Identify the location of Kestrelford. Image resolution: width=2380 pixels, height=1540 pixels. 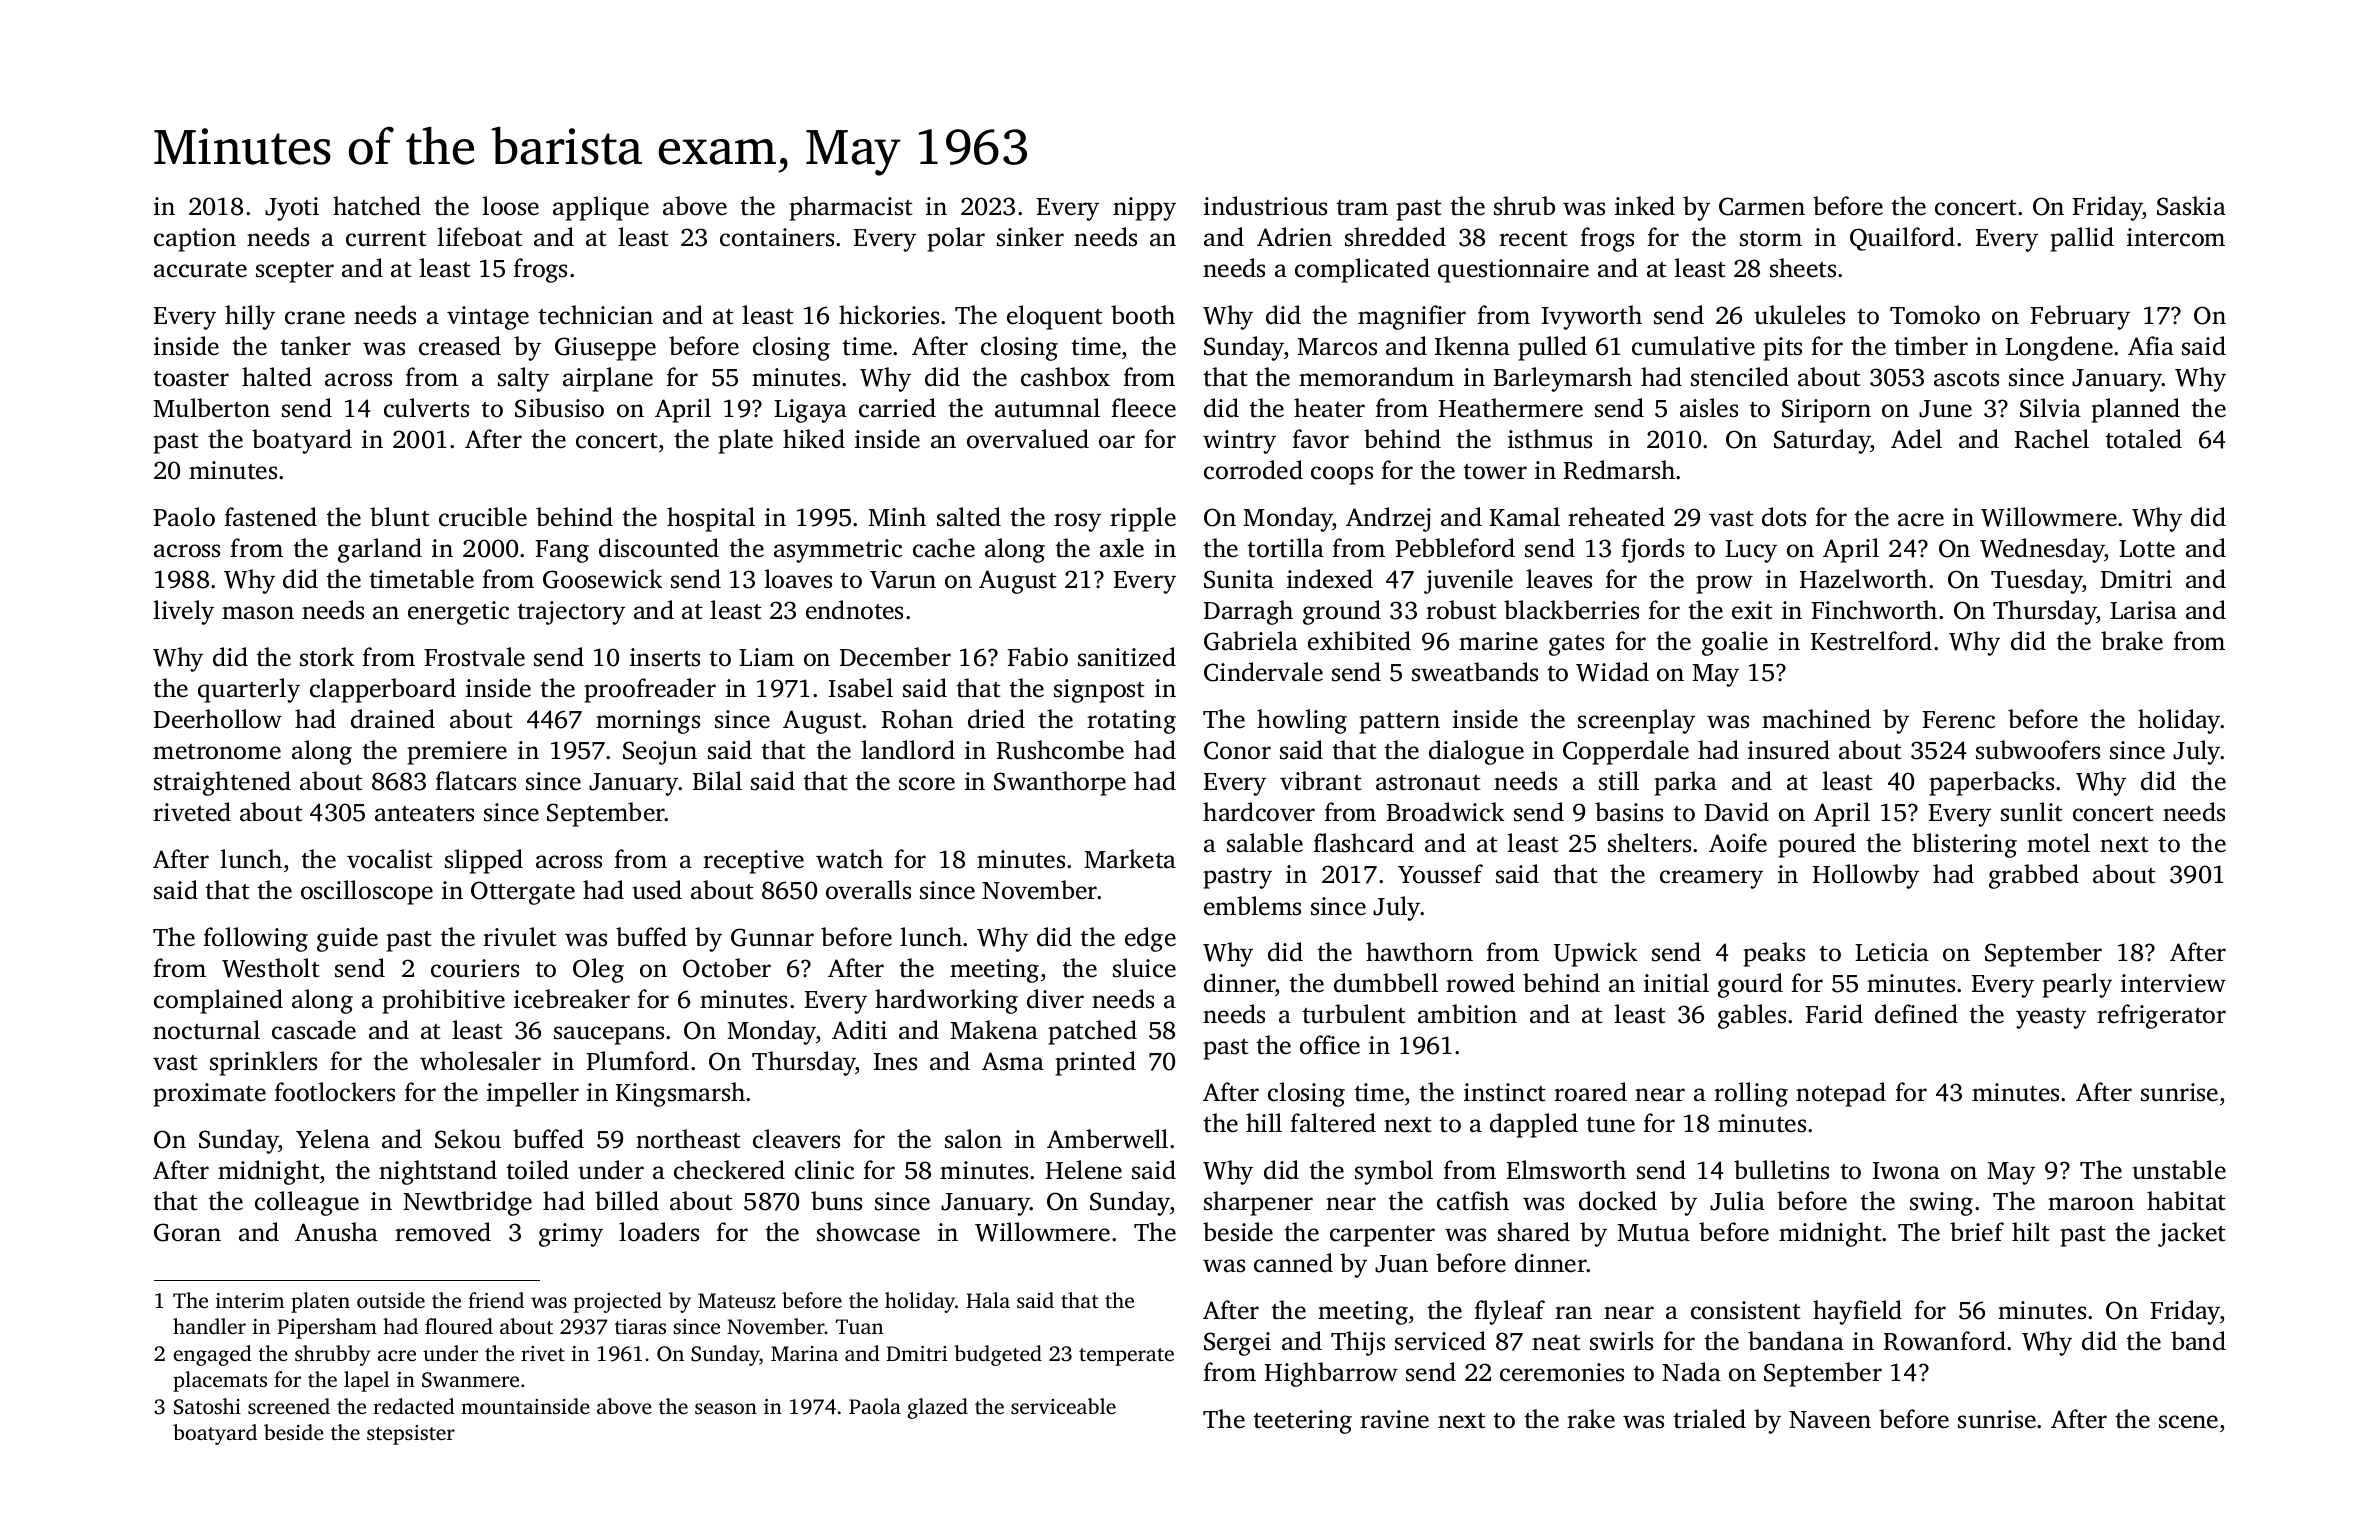
(1871, 641).
